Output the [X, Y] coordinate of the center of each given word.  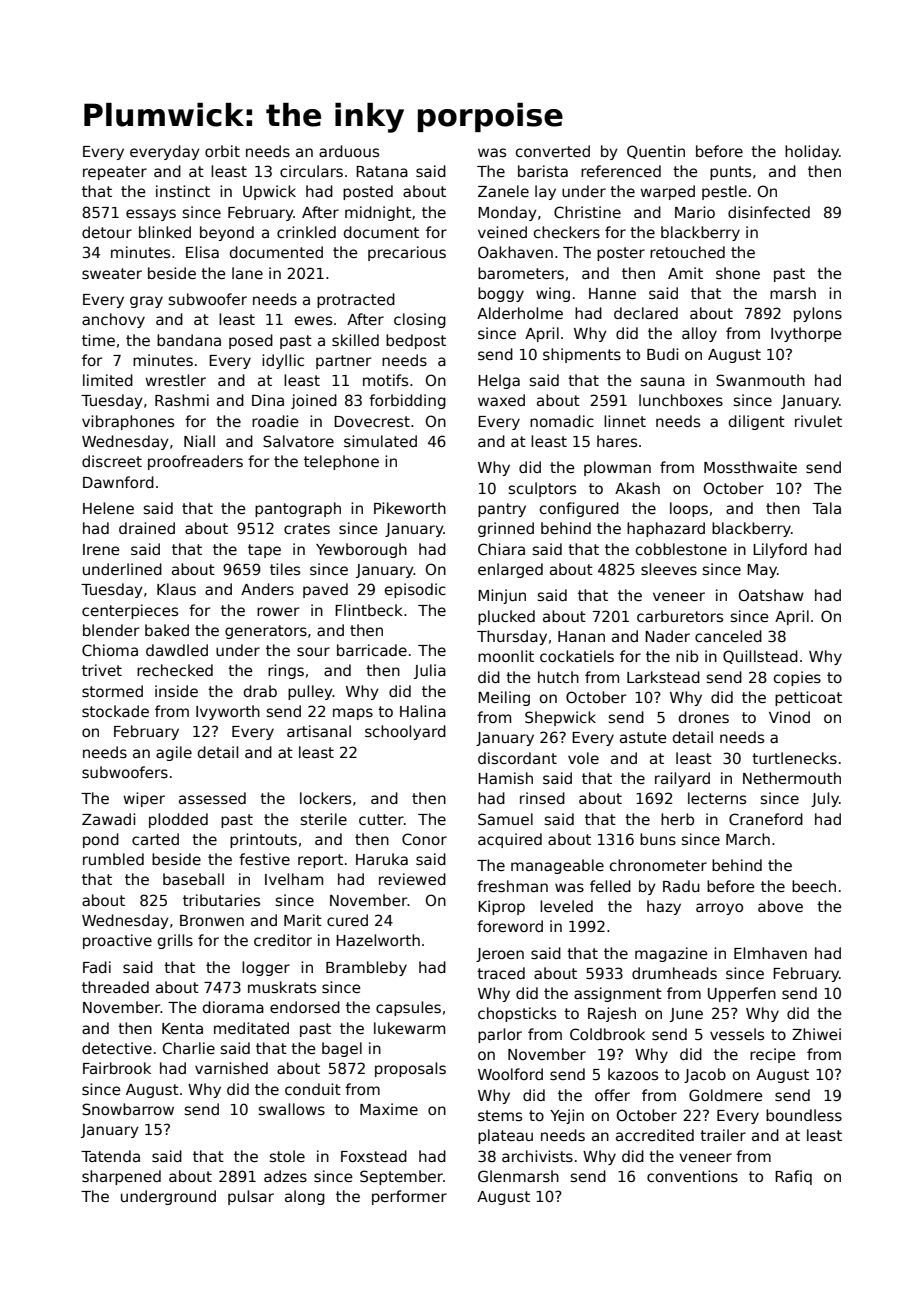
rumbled [113, 859]
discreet [112, 461]
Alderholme [520, 313]
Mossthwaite [750, 467]
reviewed [412, 879]
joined [314, 401]
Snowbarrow [128, 1109]
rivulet [818, 421]
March [748, 839]
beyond [227, 233]
